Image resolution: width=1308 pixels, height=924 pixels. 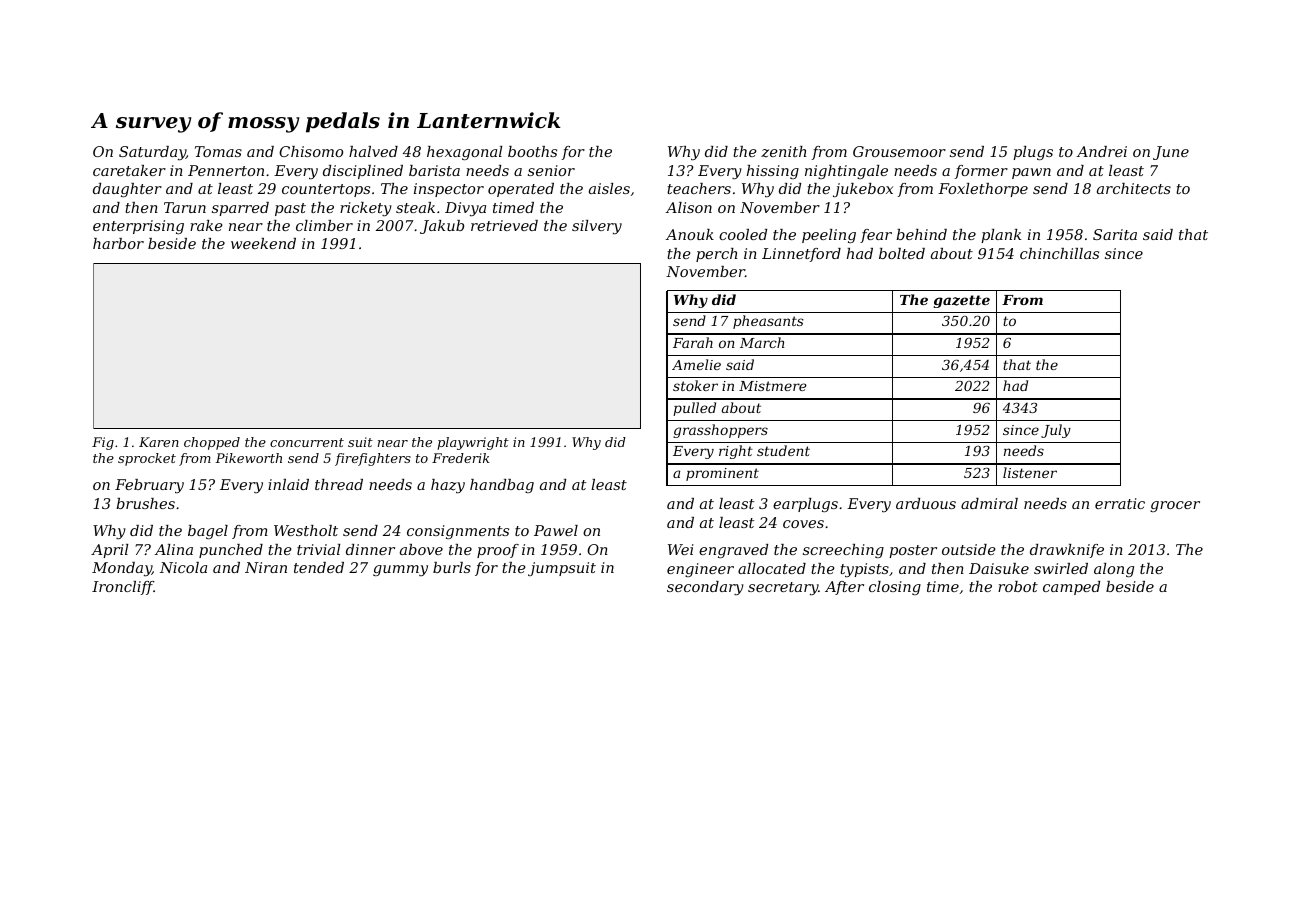 I want to click on gazette, so click(x=961, y=301).
